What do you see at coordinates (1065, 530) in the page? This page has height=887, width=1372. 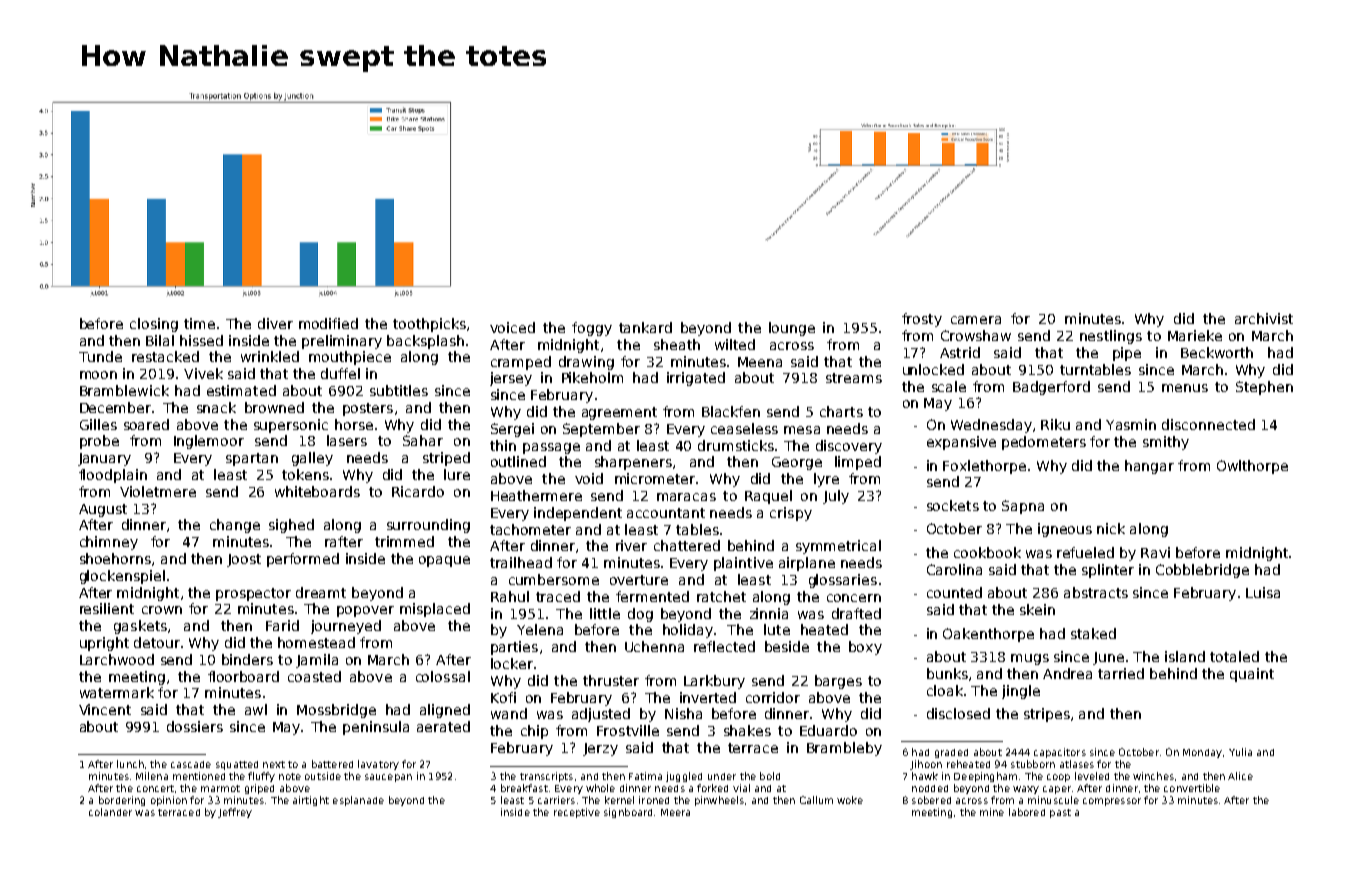 I see `igneous` at bounding box center [1065, 530].
